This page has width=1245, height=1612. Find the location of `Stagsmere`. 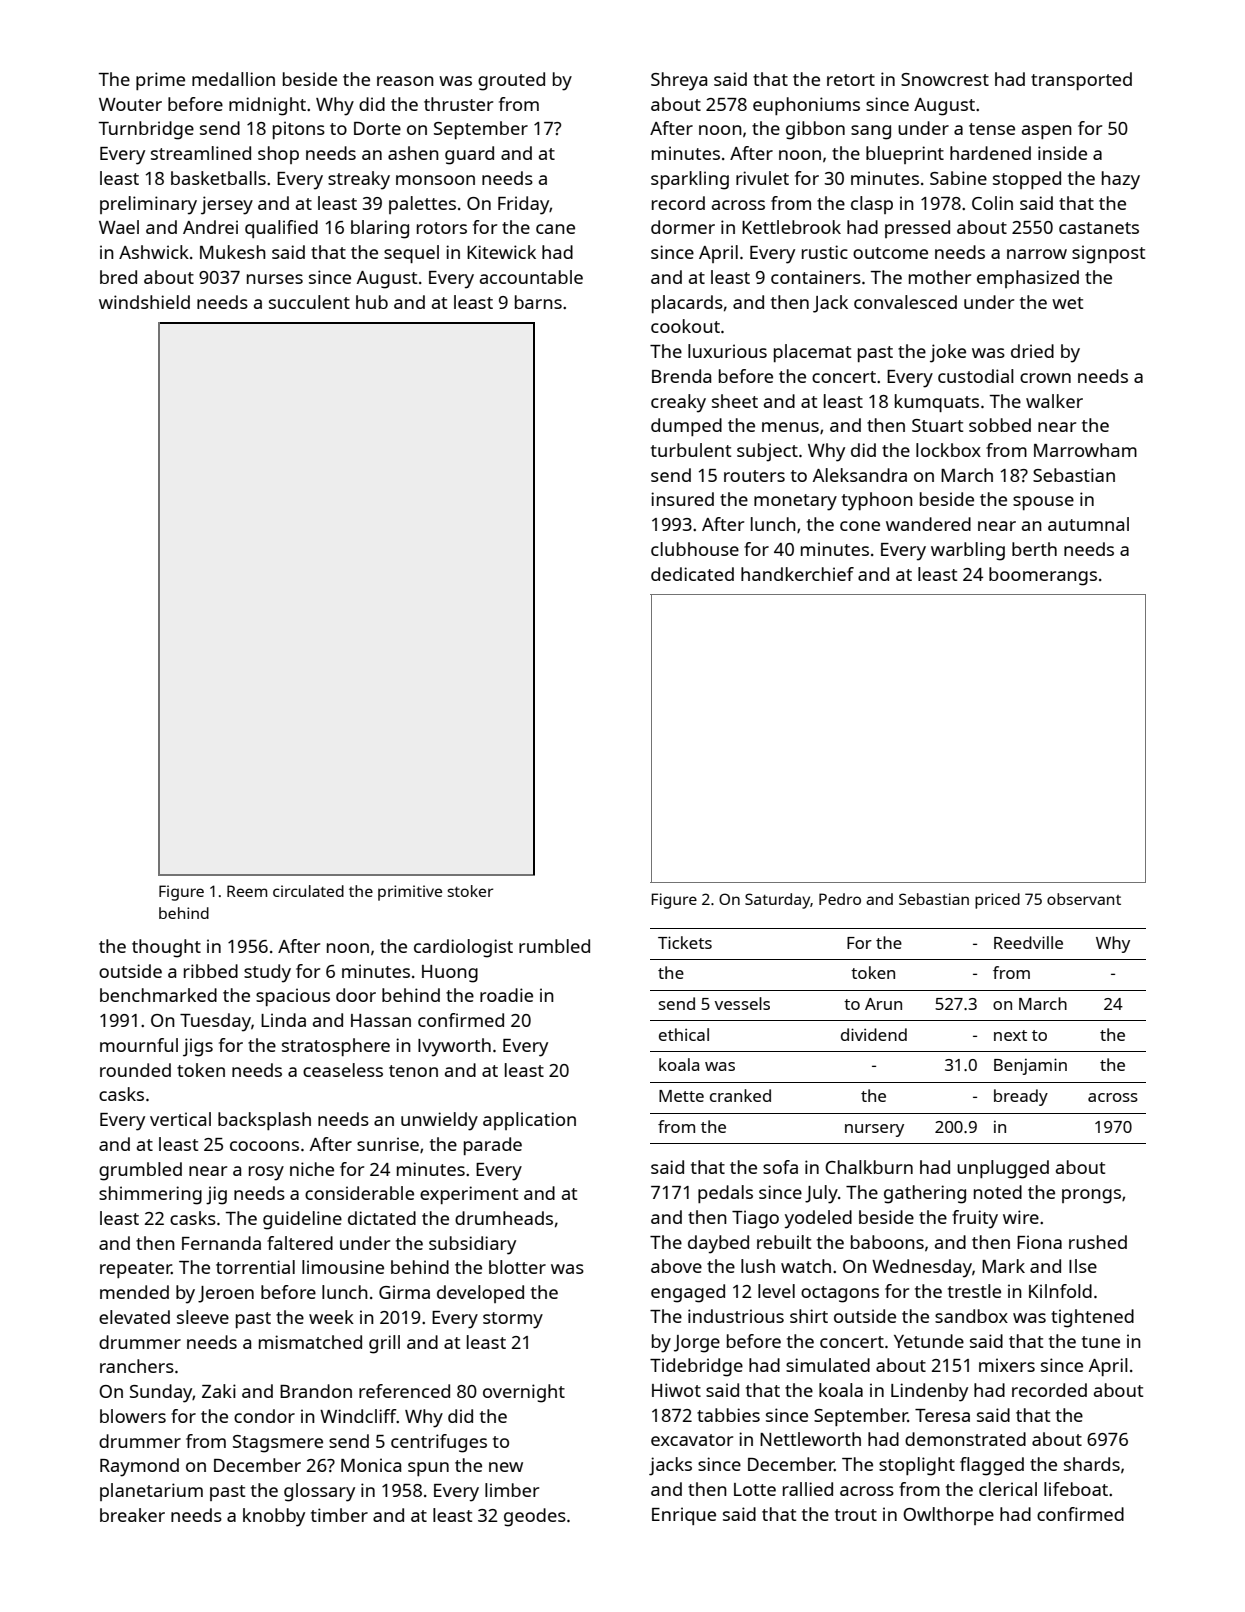

Stagsmere is located at coordinates (278, 1444).
